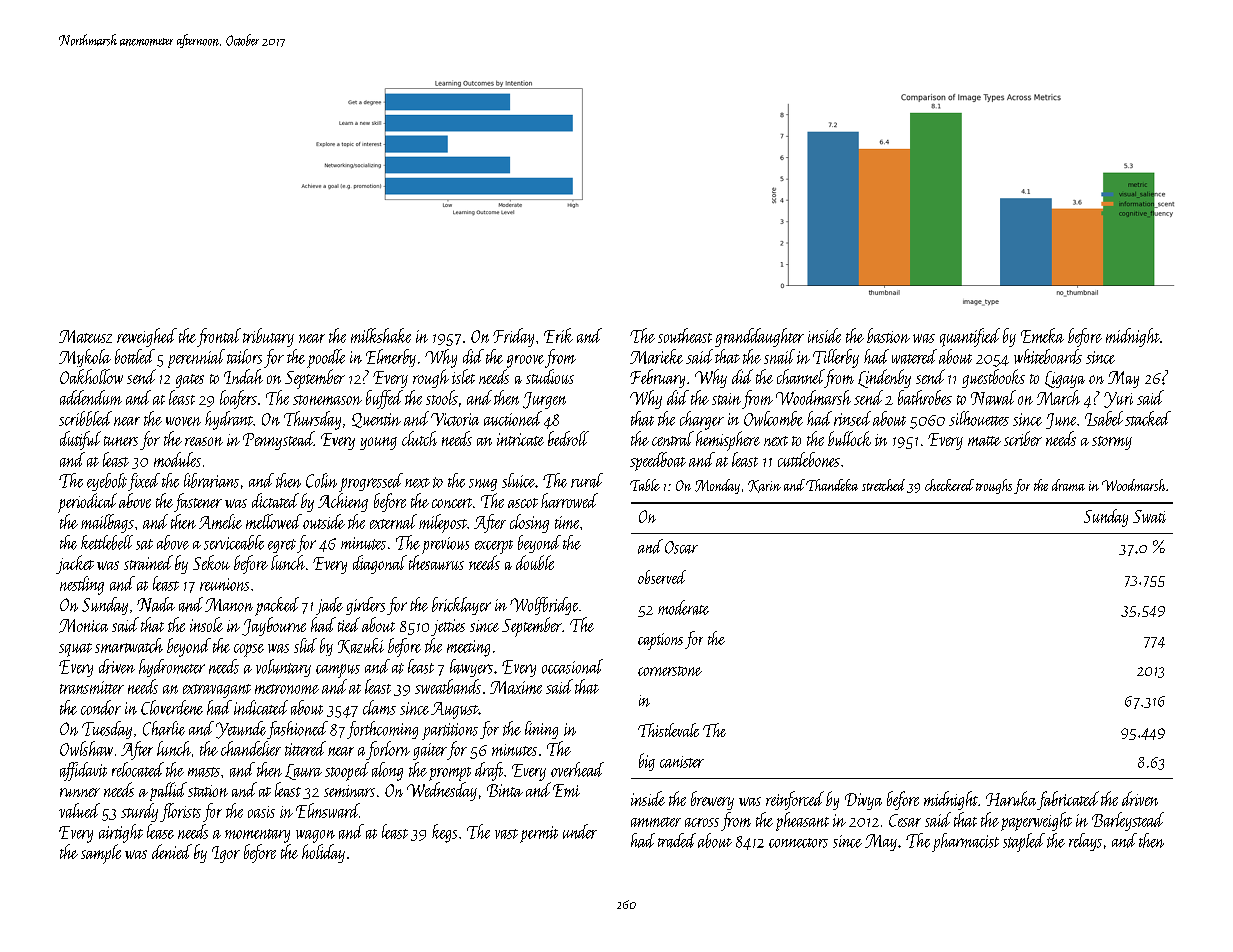 This screenshot has height=952, width=1233. I want to click on jade, so click(329, 606).
